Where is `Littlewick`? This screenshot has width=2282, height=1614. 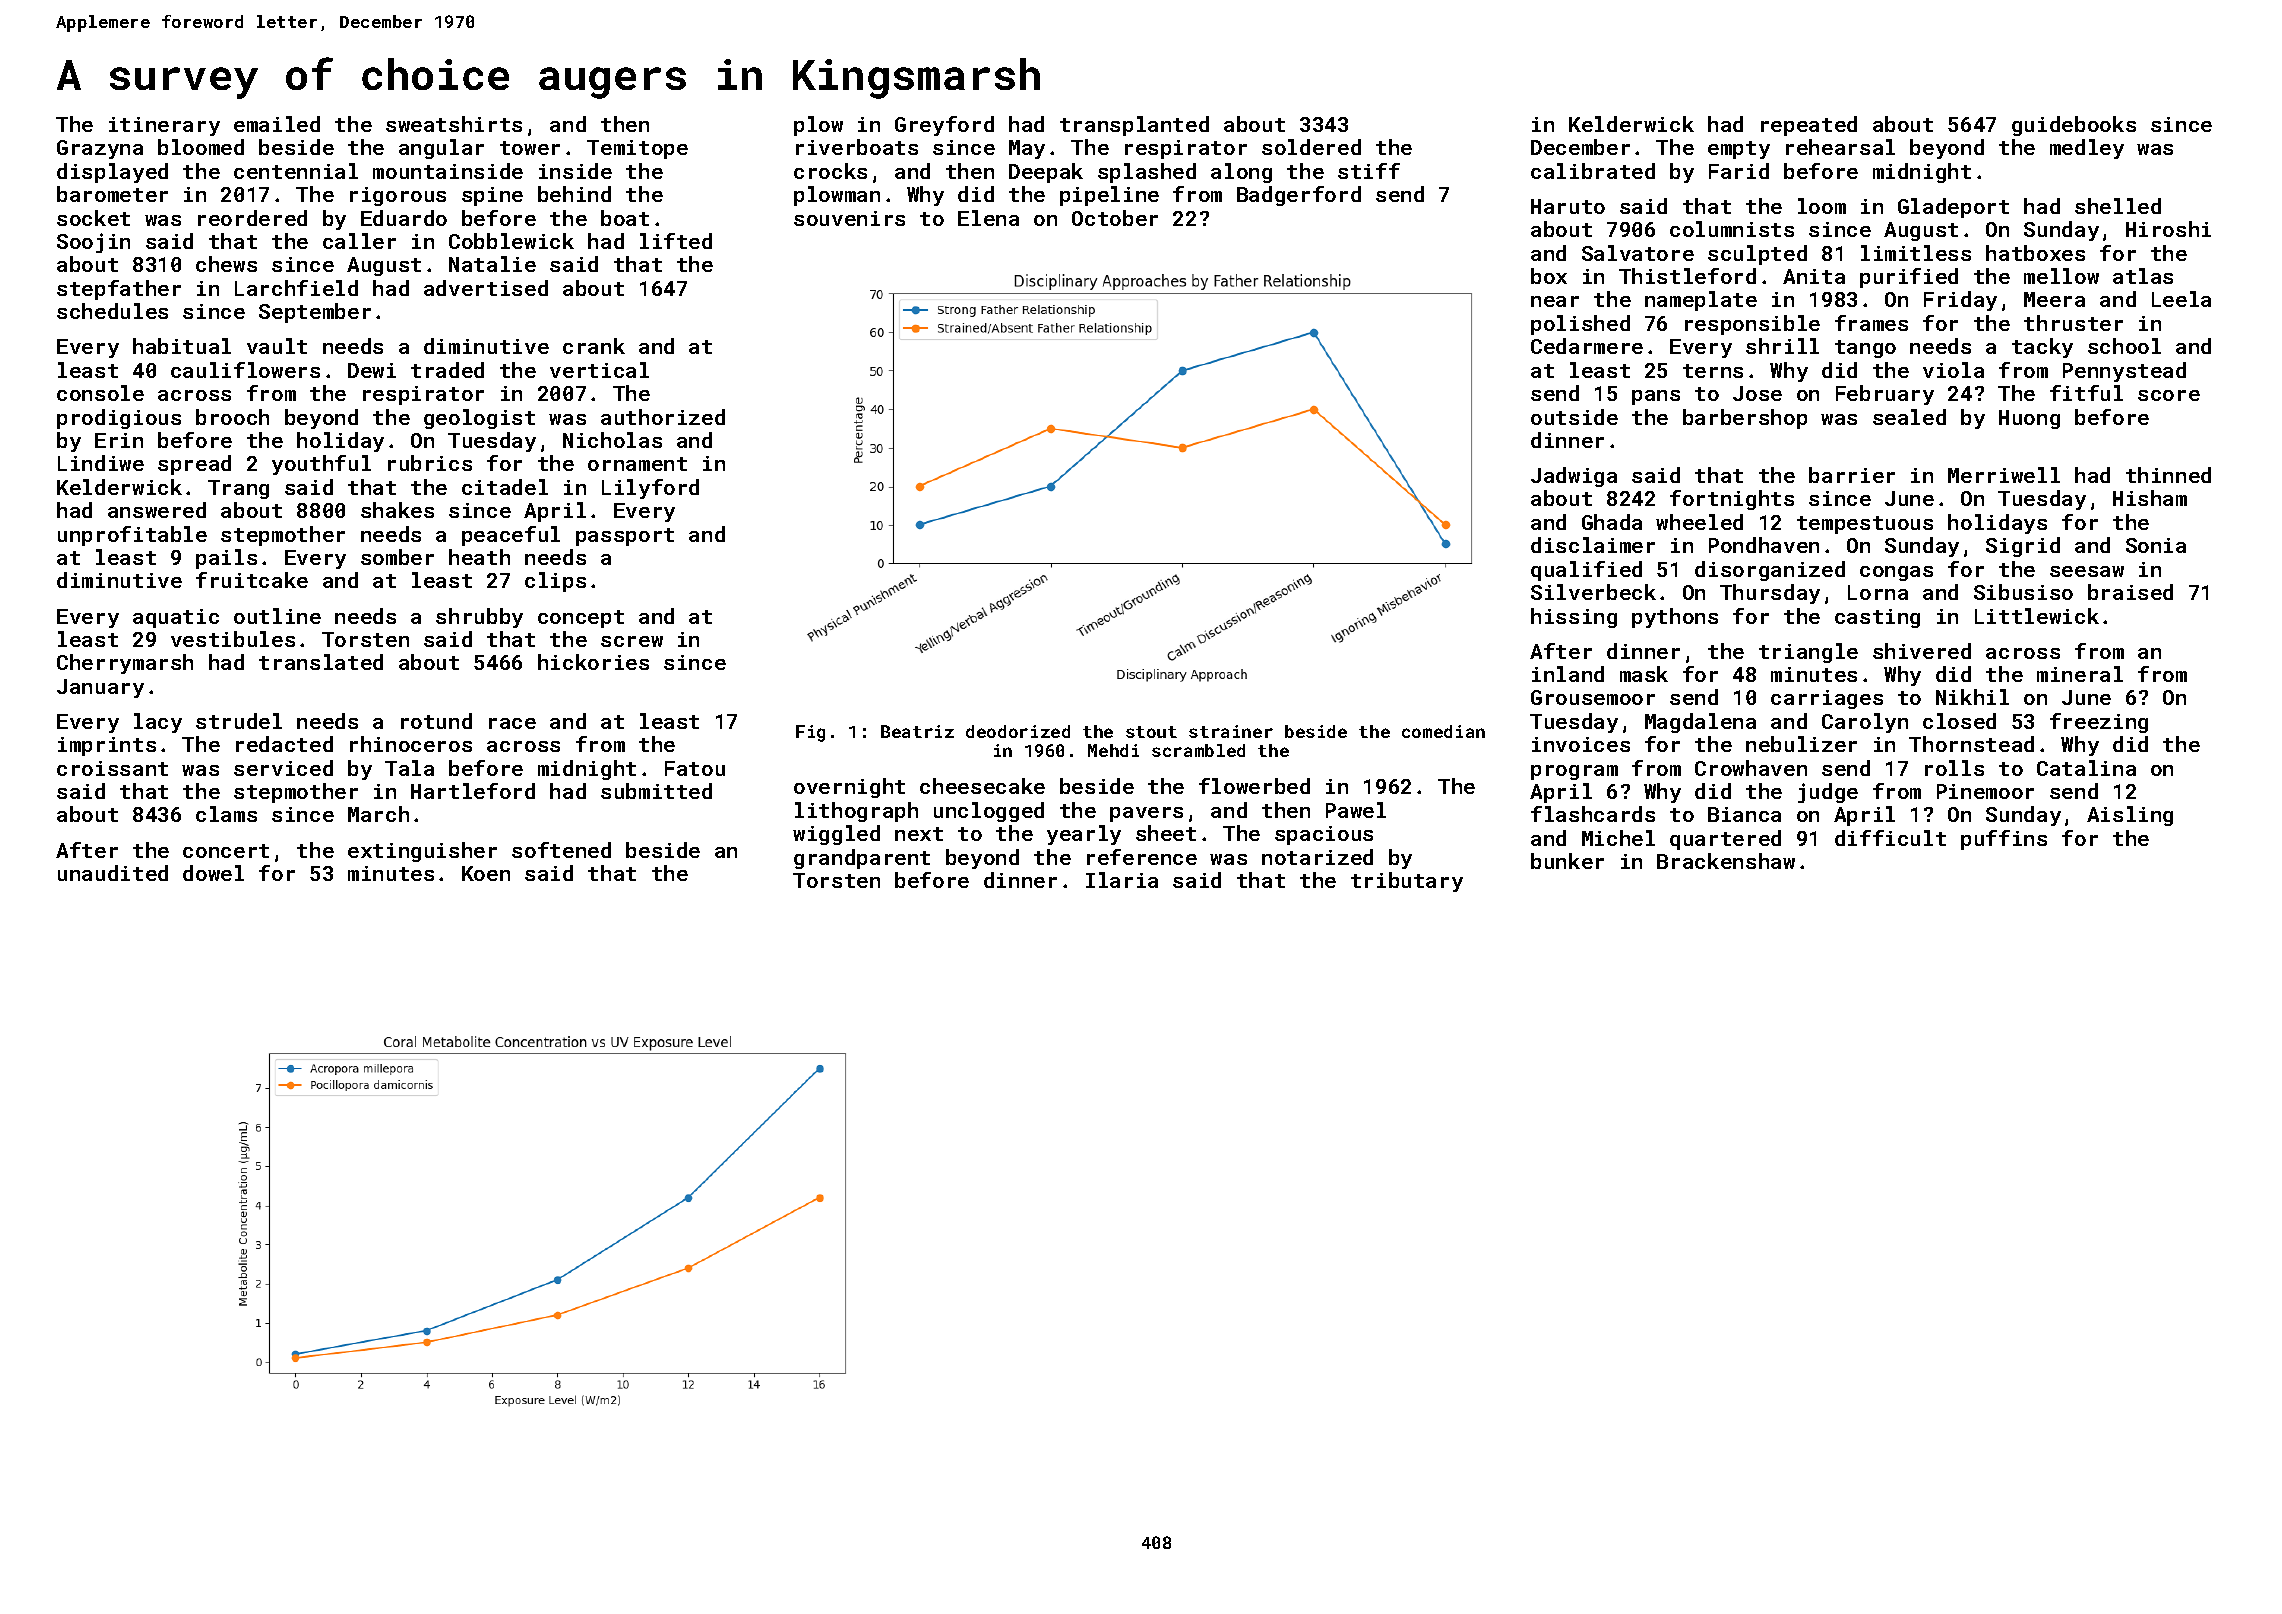 Littlewick is located at coordinates (2037, 616).
